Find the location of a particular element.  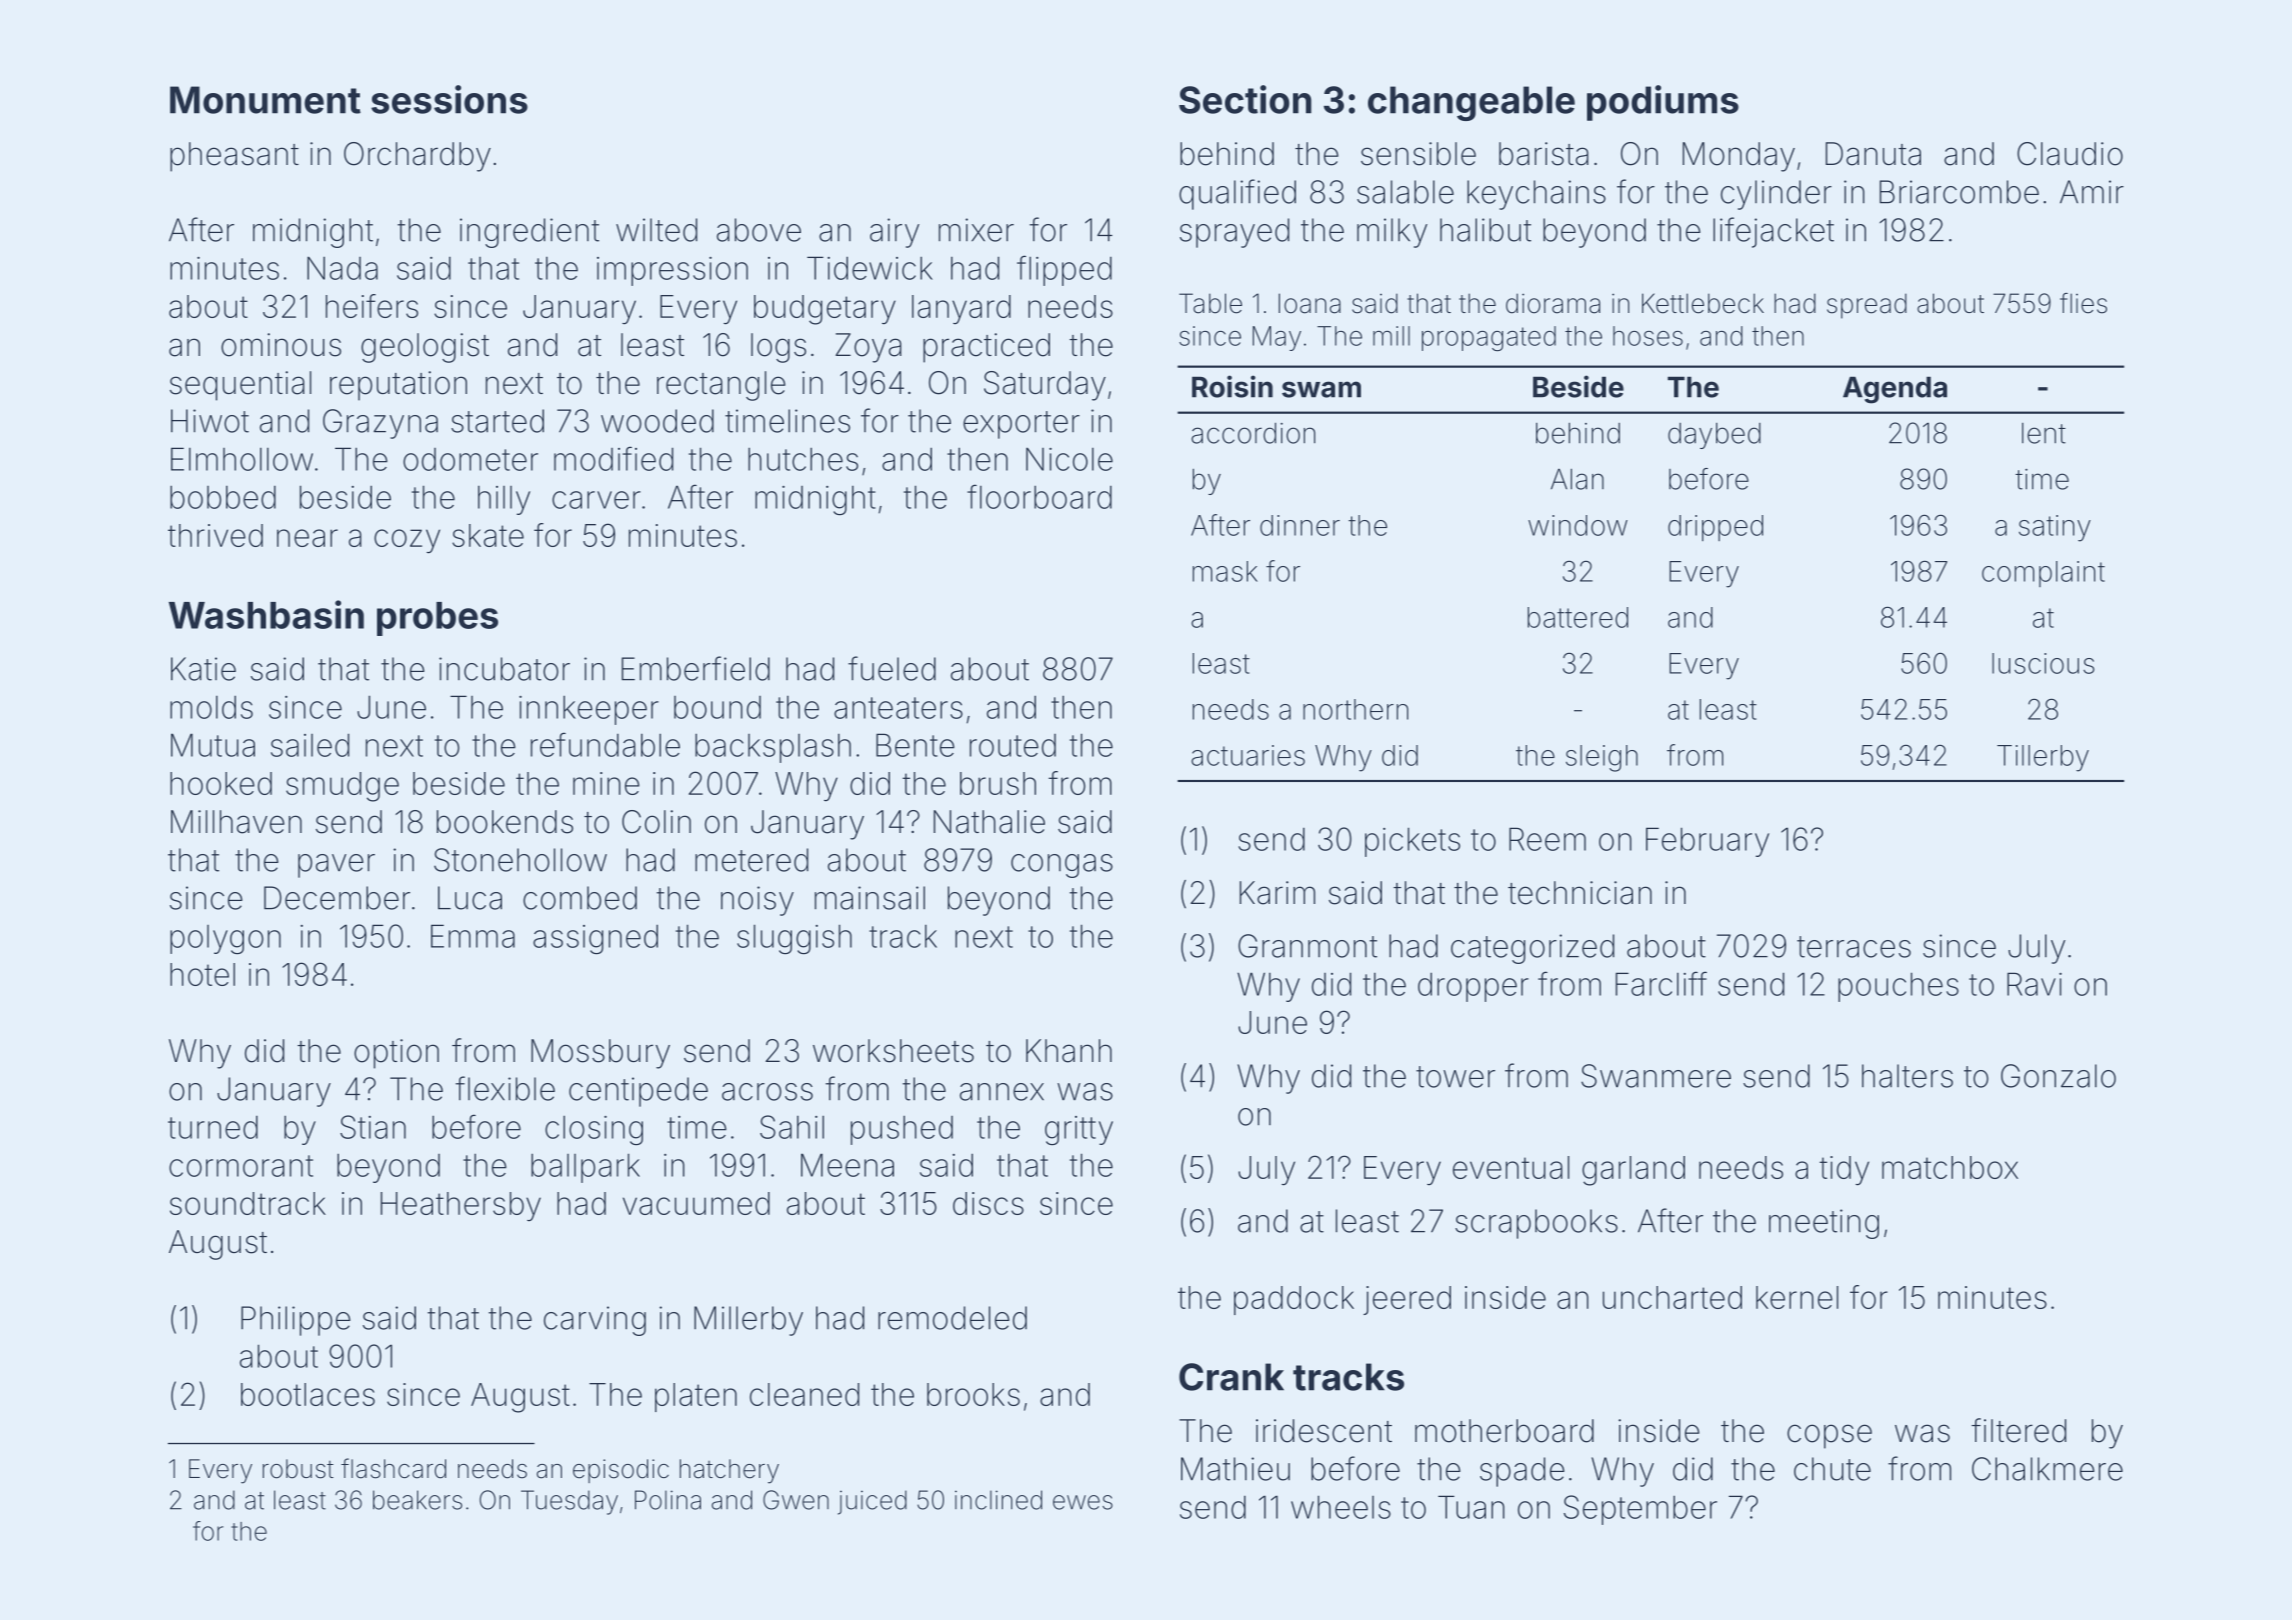

uncharted is located at coordinates (1672, 1297).
